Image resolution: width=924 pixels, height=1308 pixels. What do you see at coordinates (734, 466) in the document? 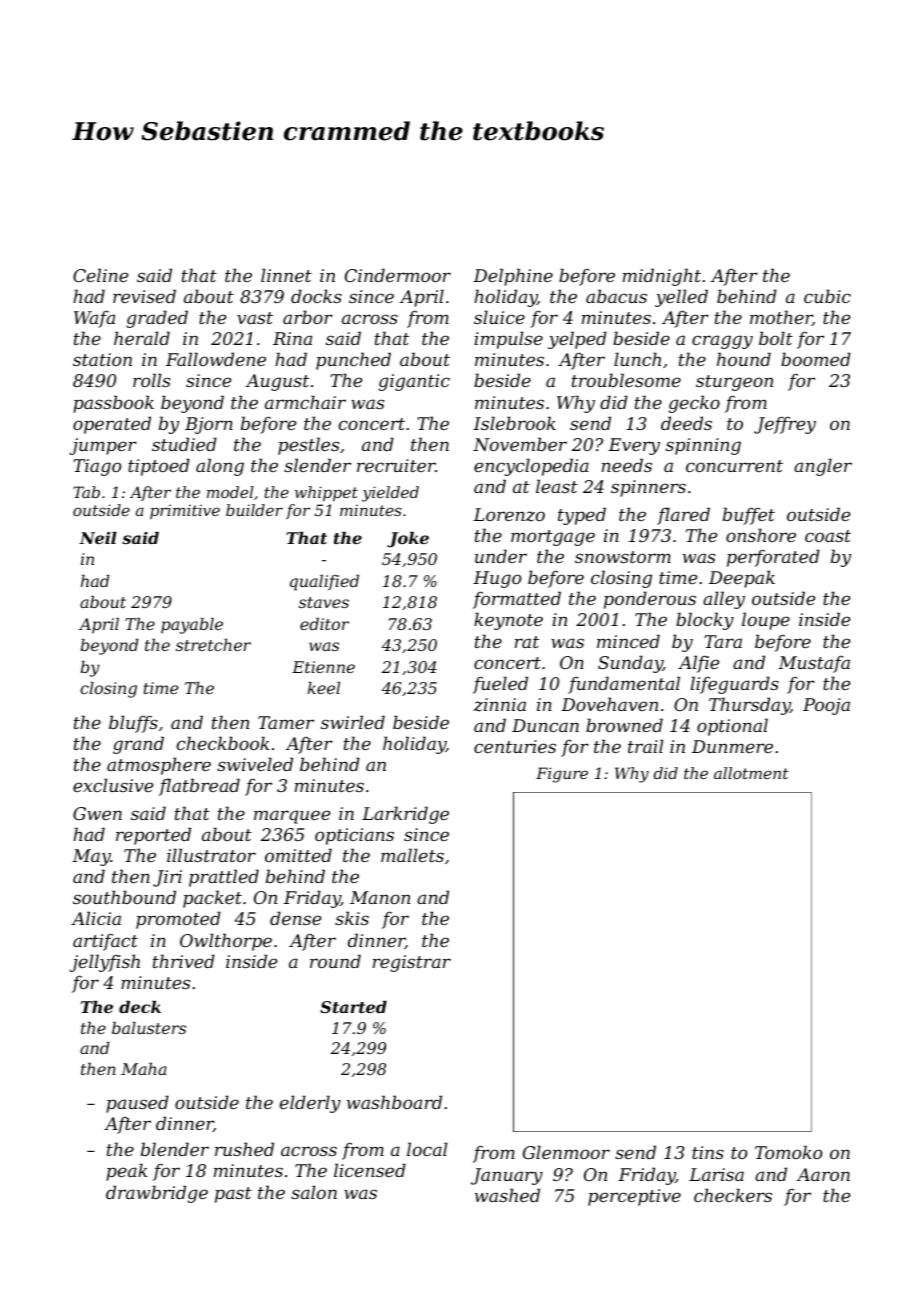
I see `concurrent` at bounding box center [734, 466].
